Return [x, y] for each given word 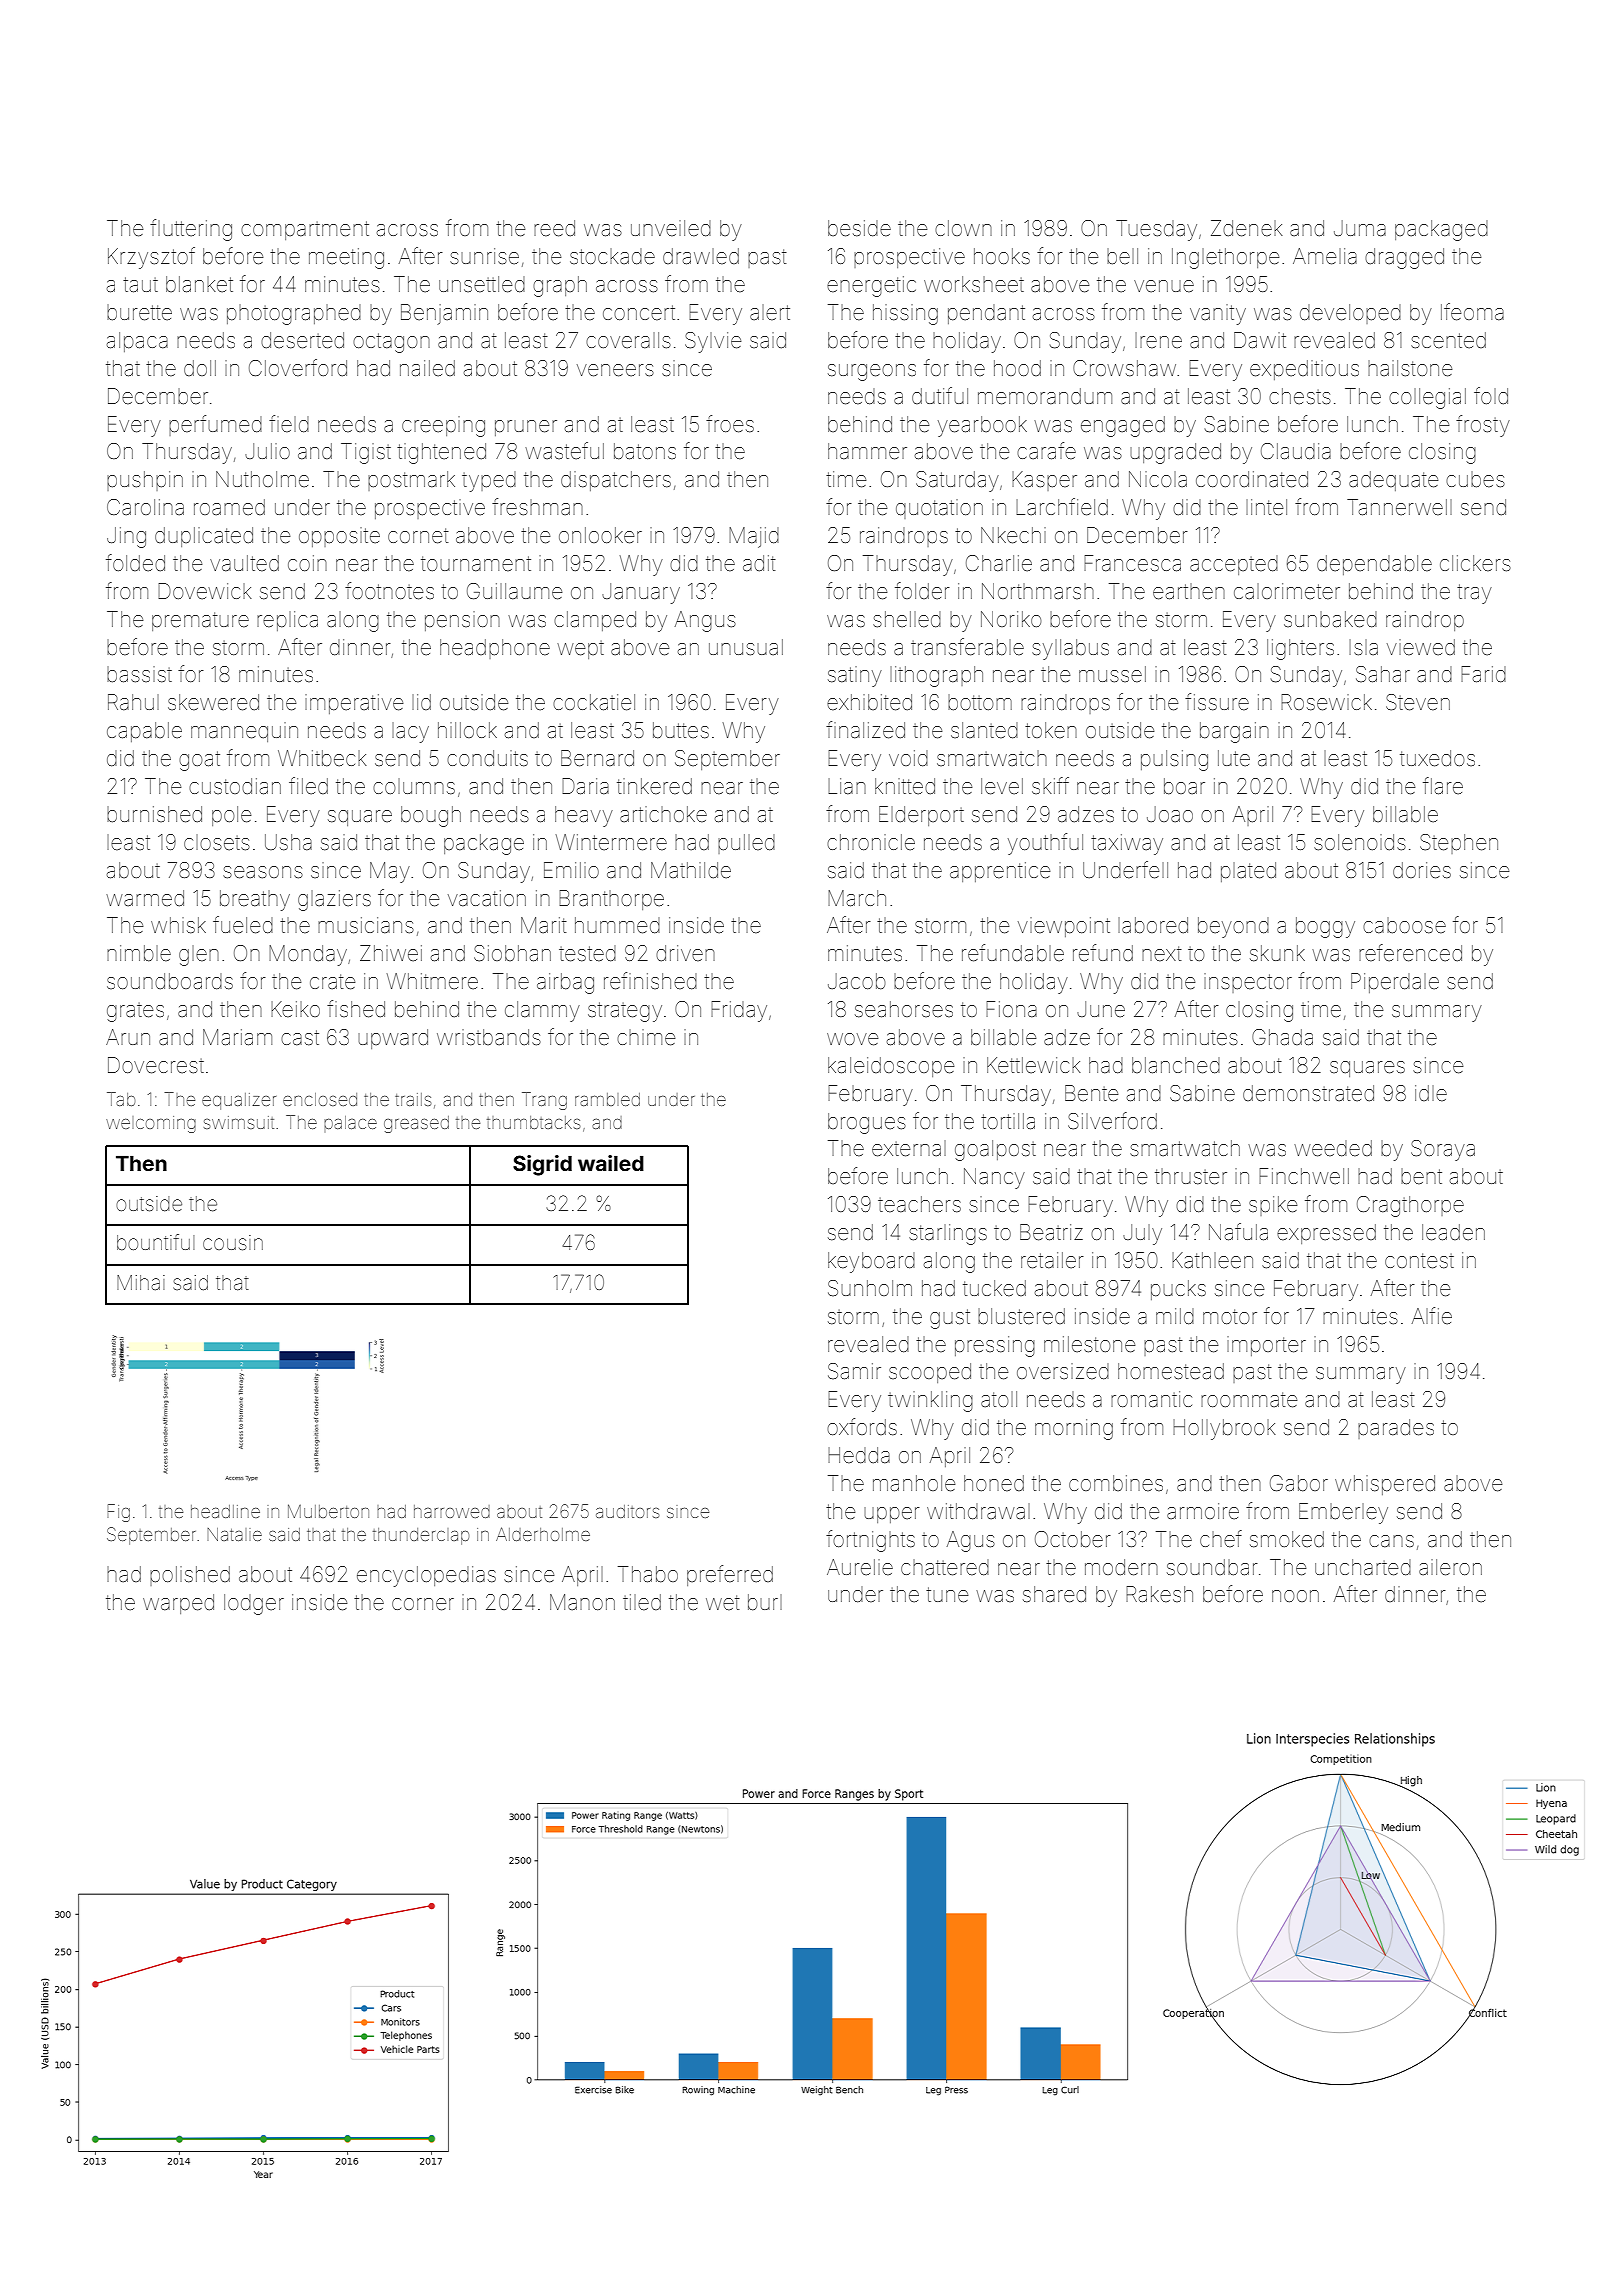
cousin [233, 1242]
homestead [1171, 1371]
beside [859, 228]
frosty [1483, 426]
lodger [254, 1604]
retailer [1052, 1260]
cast [300, 1037]
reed [554, 228]
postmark [411, 481]
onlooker [600, 535]
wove [852, 1039]
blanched [1176, 1065]
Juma [1360, 228]
